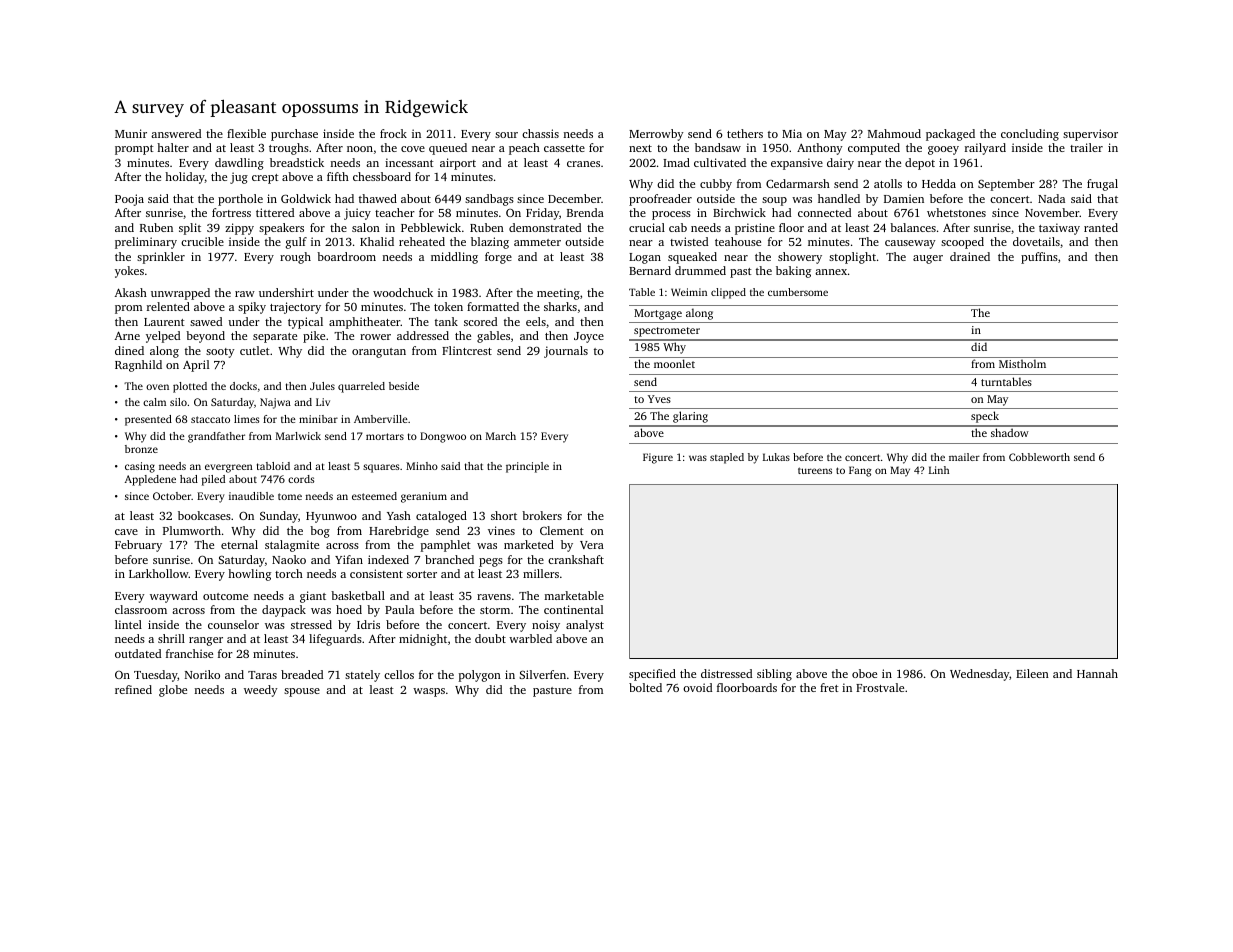  I want to click on bolted, so click(645, 687).
